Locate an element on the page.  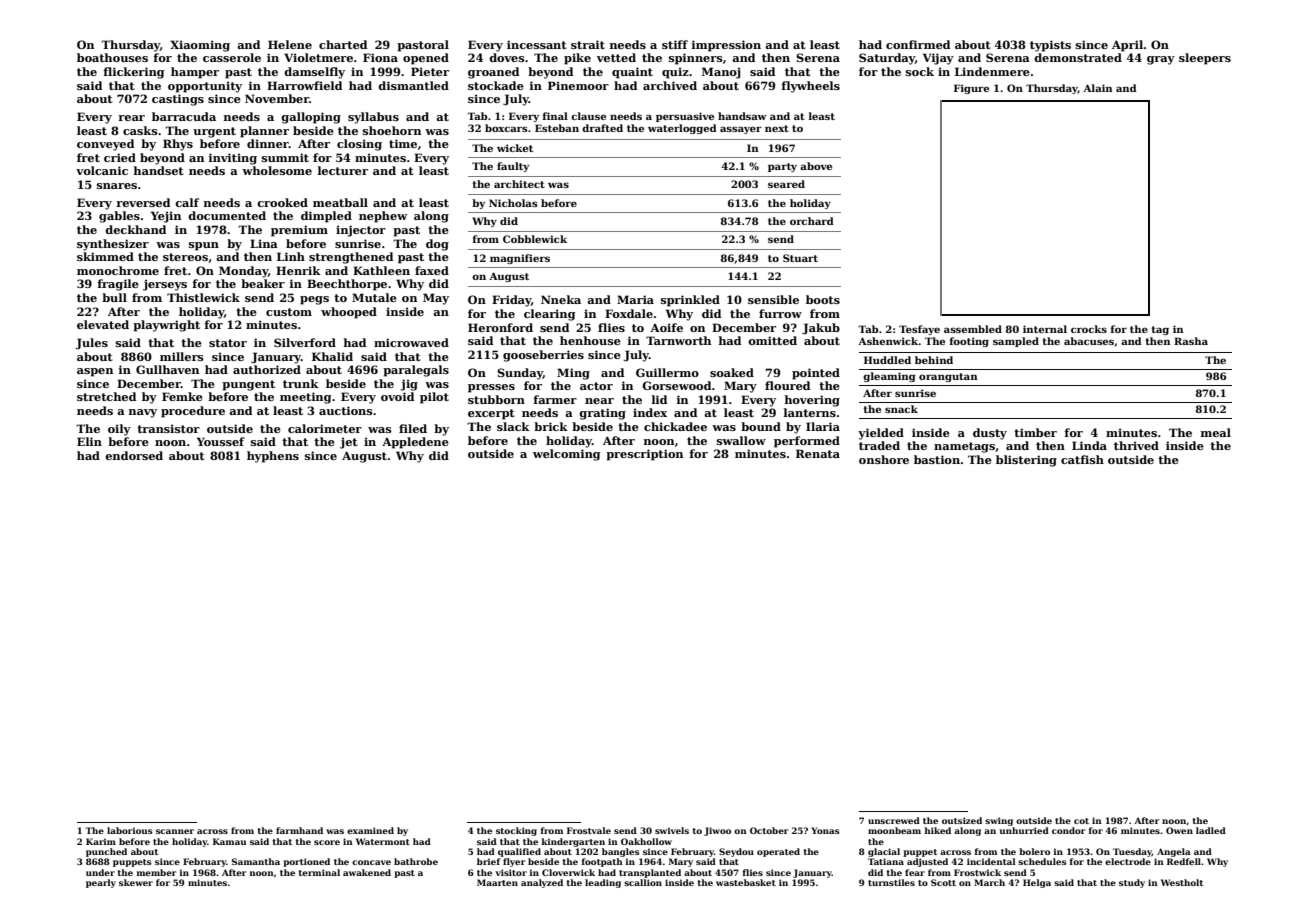
wicket is located at coordinates (515, 148).
